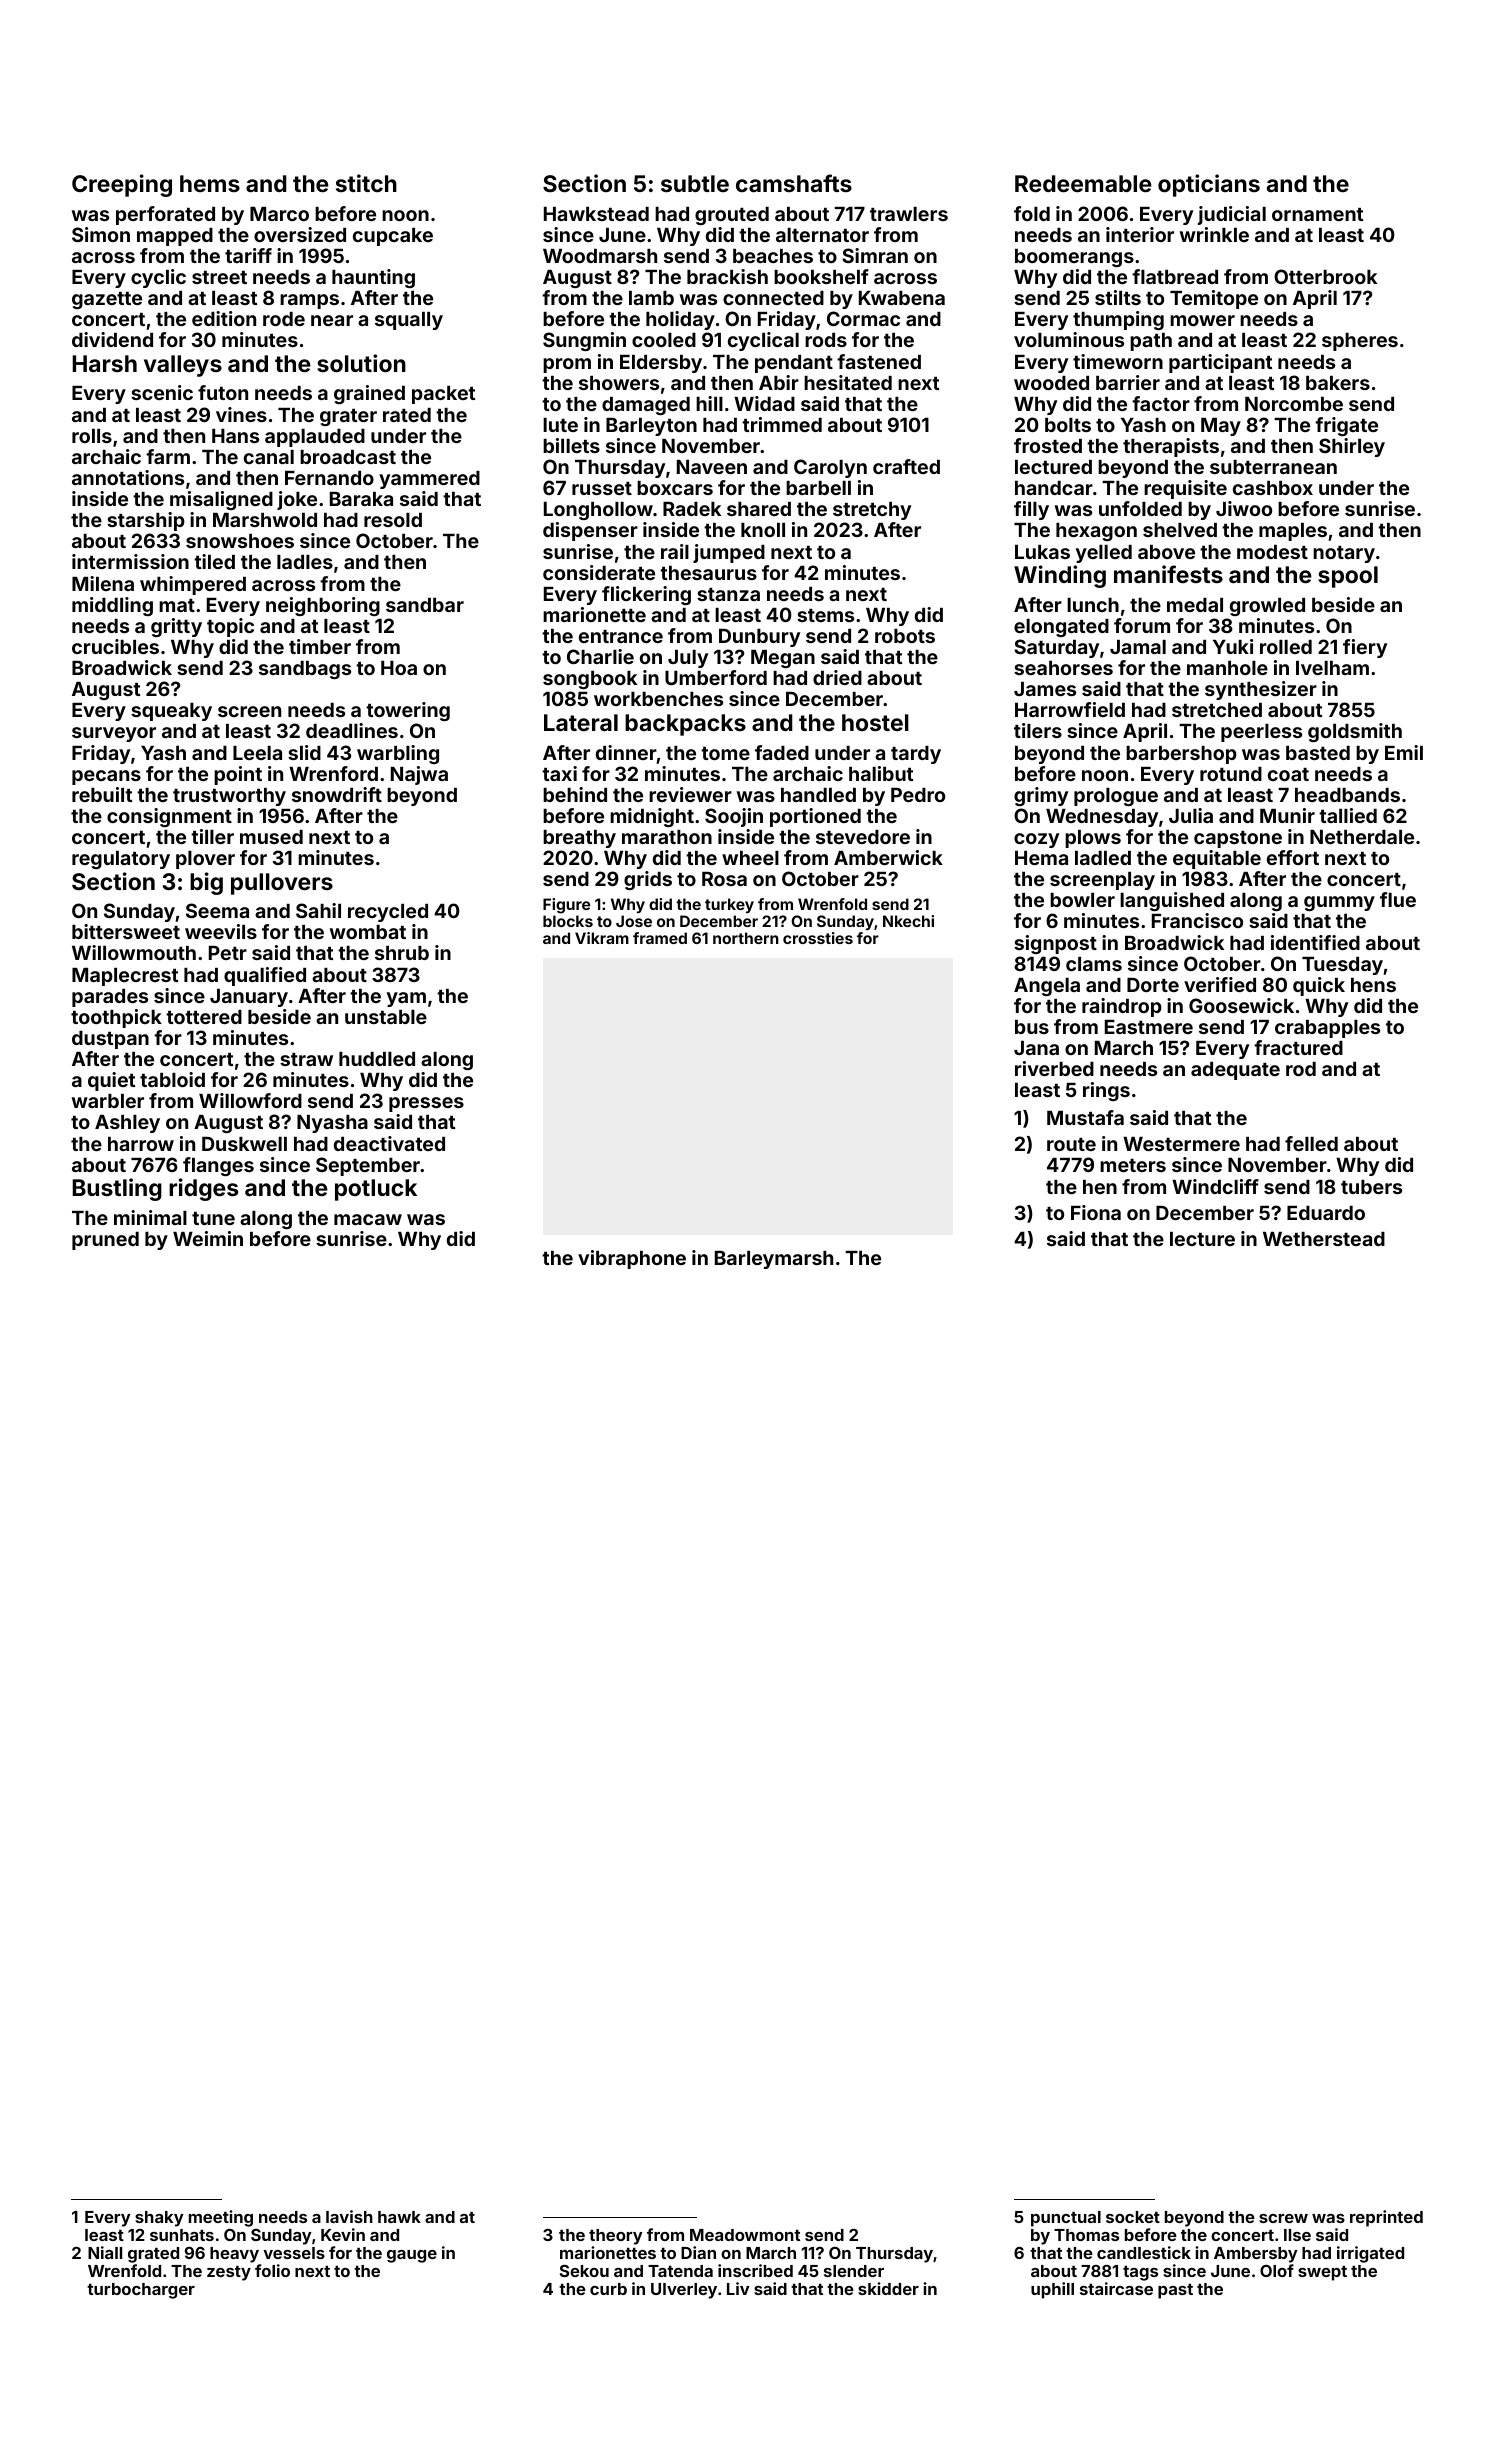 The width and height of the screenshot is (1496, 2464). Describe the element at coordinates (909, 214) in the screenshot. I see `trawlers` at that location.
